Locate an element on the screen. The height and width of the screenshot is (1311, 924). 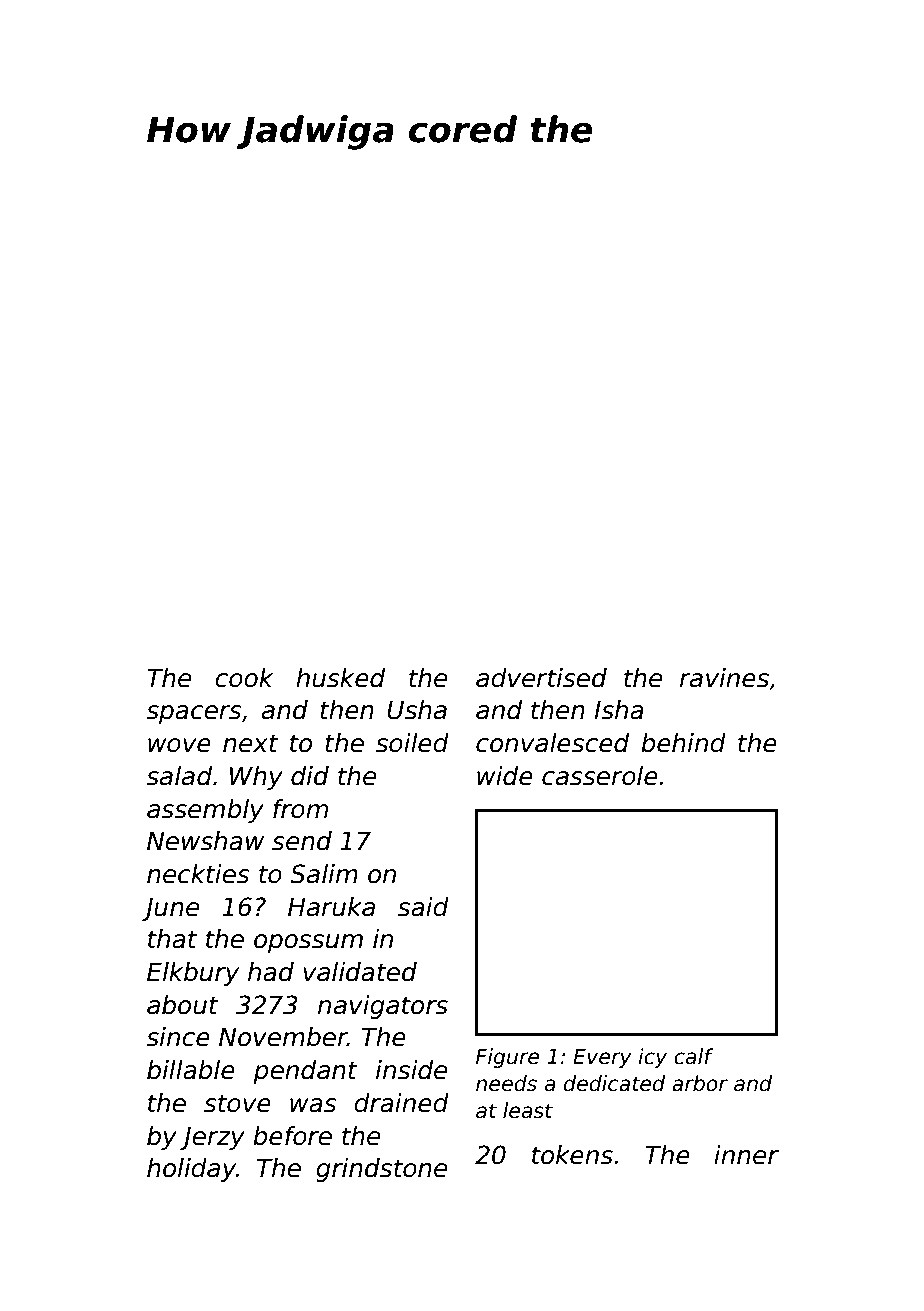
cook is located at coordinates (244, 678).
